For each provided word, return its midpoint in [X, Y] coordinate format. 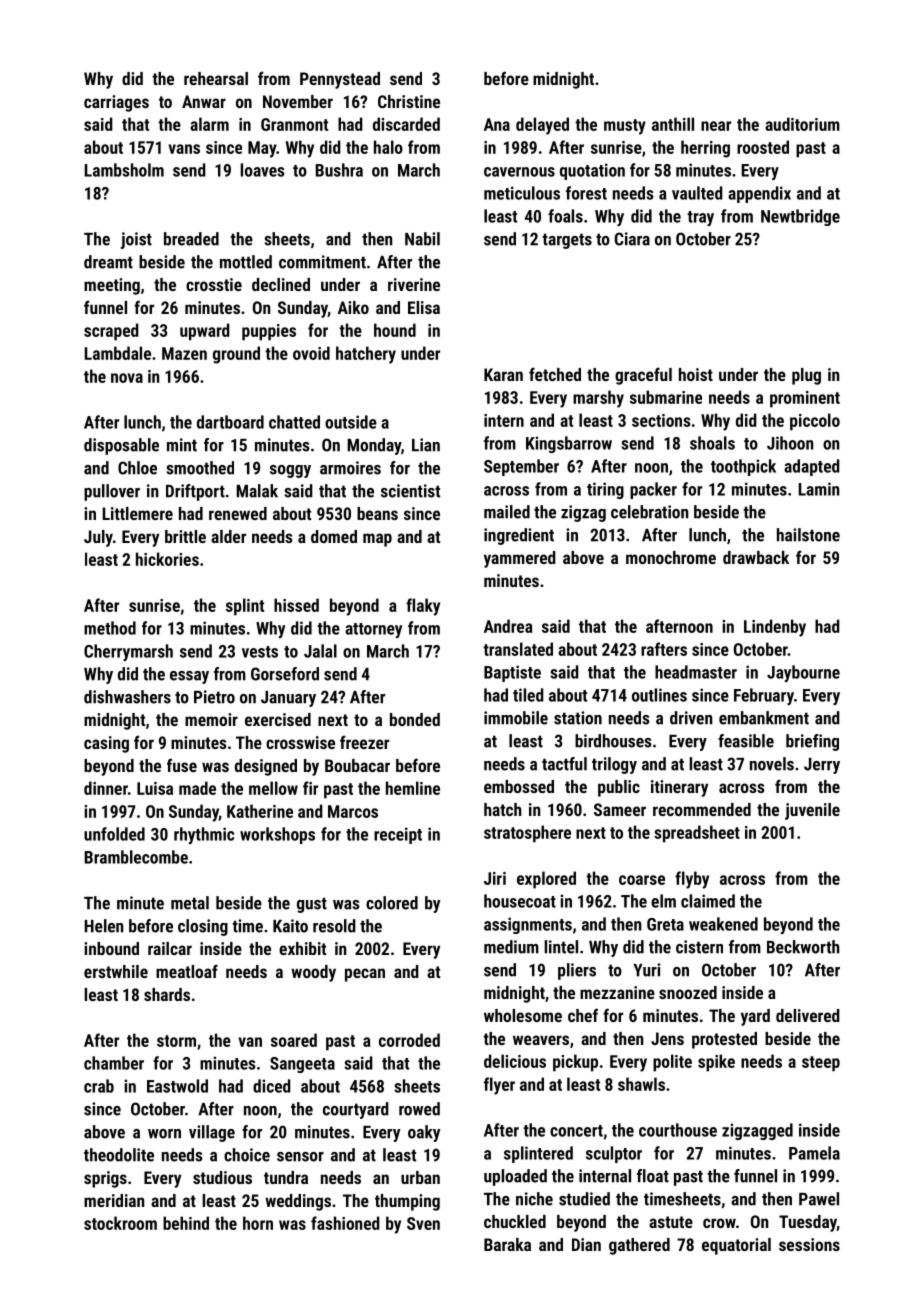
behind [186, 1223]
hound [395, 330]
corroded [409, 1040]
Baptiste [512, 673]
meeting [112, 286]
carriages [116, 103]
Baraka [507, 1244]
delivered [808, 1015]
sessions [809, 1244]
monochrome [671, 557]
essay [189, 677]
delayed [542, 126]
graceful [643, 376]
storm [176, 1041]
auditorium [802, 124]
